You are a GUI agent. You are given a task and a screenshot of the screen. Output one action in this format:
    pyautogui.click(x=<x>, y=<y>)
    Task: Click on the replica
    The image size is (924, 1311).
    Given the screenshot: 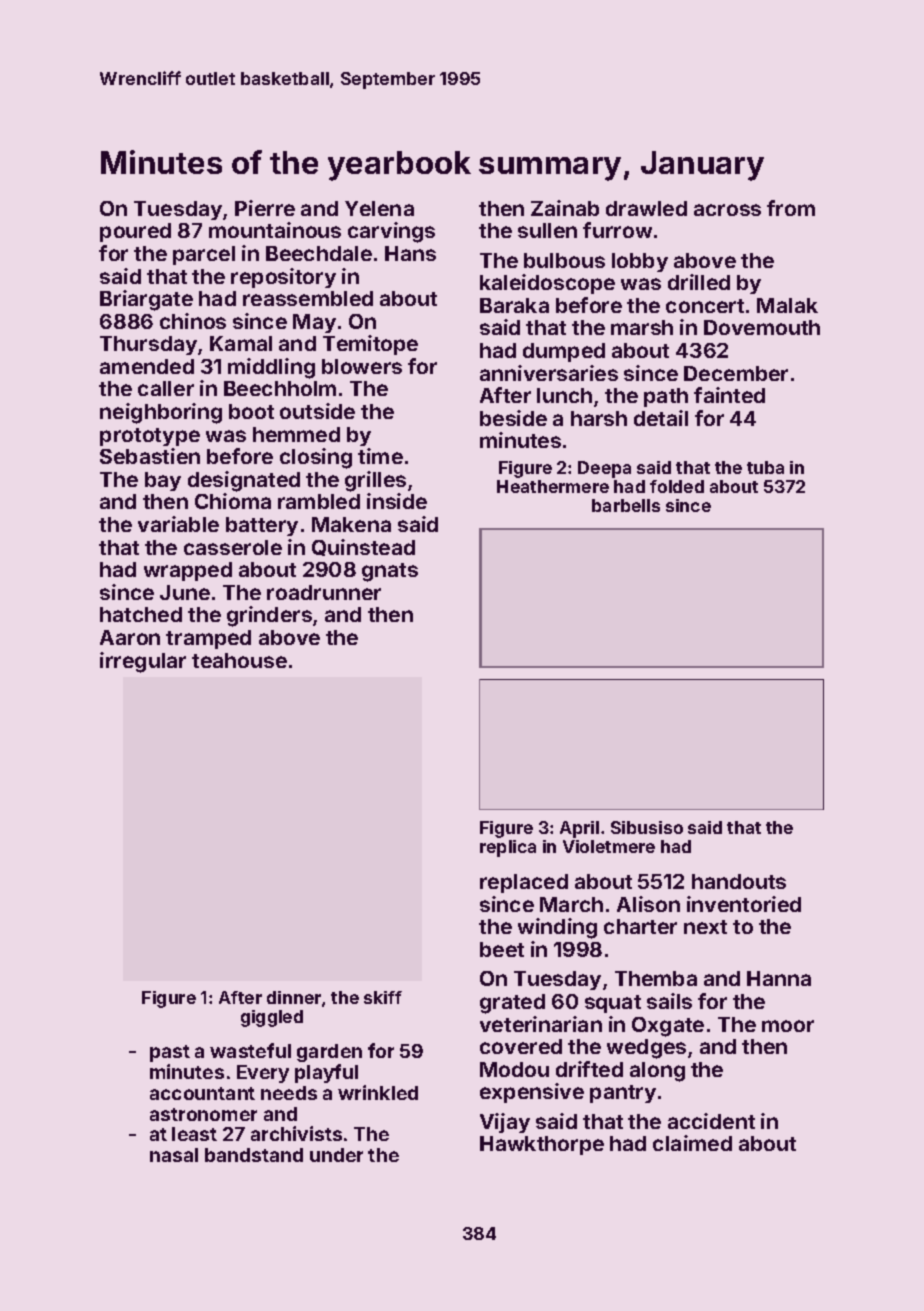 What is the action you would take?
    pyautogui.click(x=508, y=848)
